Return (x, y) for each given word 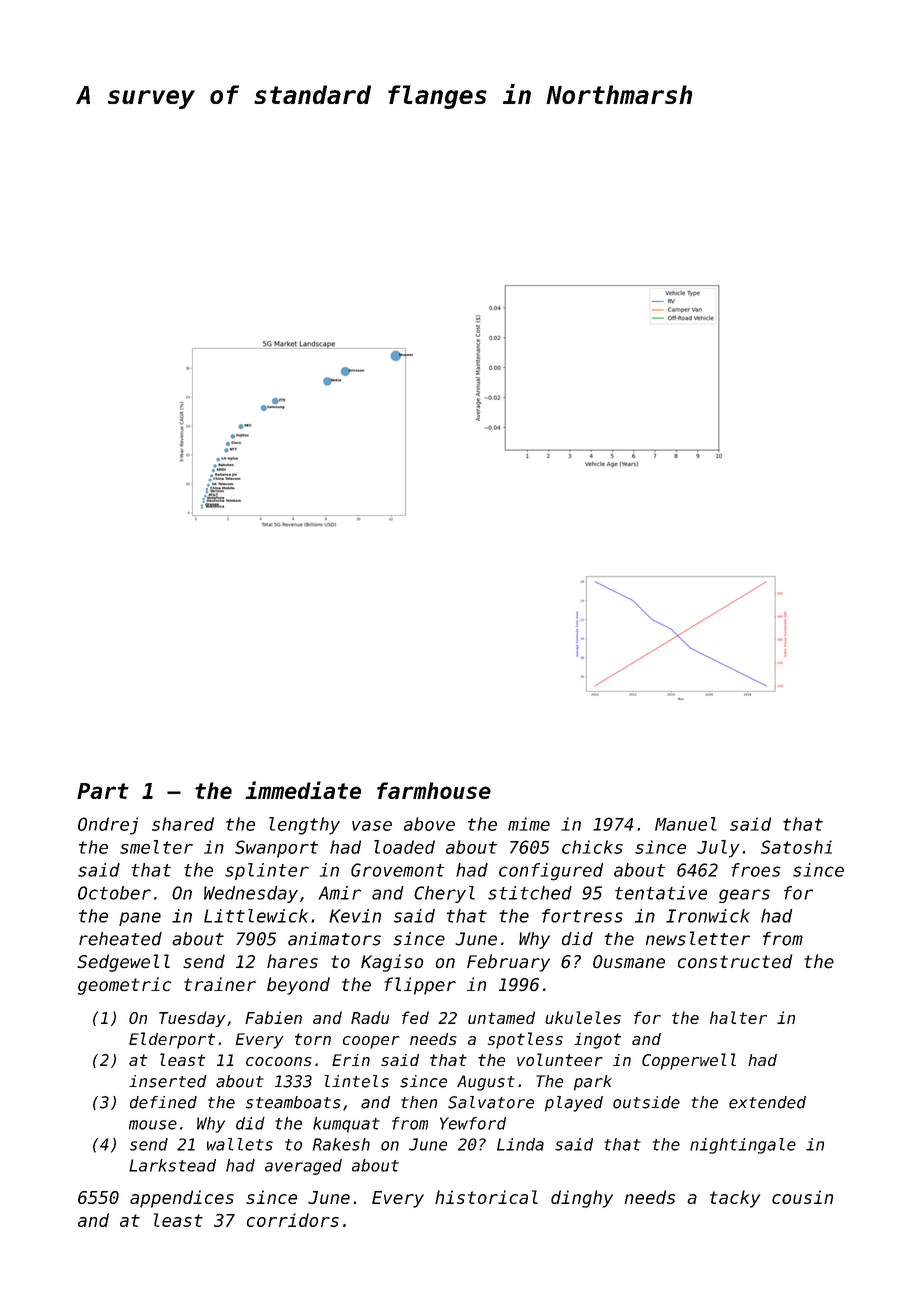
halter (738, 1017)
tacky (735, 1199)
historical (486, 1197)
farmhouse (434, 790)
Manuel (686, 824)
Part (103, 791)
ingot (597, 1041)
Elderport (172, 1040)
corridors (293, 1220)
